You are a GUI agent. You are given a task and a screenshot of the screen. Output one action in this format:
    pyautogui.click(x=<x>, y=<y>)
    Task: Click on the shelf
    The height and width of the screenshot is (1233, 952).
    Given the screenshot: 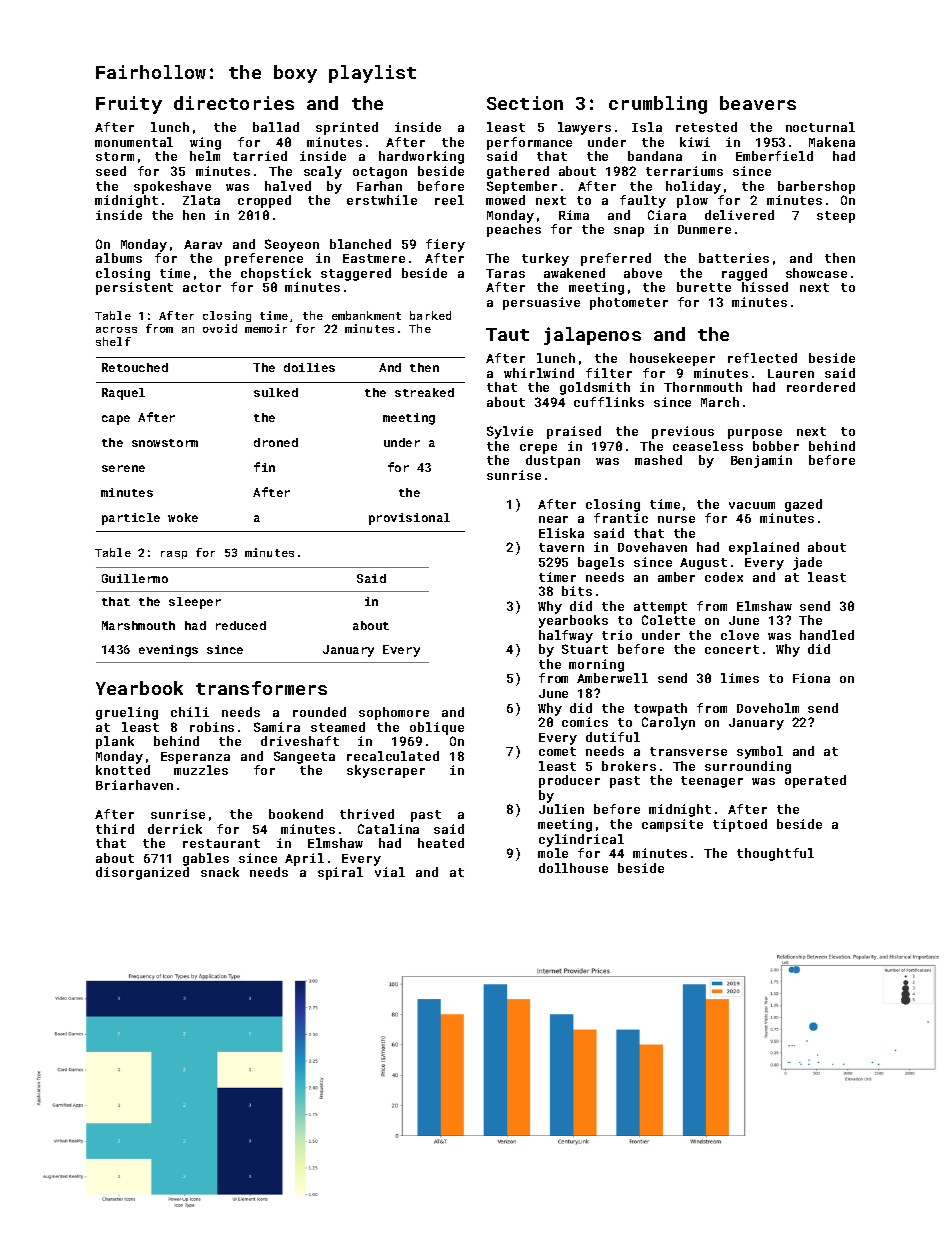 What is the action you would take?
    pyautogui.click(x=113, y=341)
